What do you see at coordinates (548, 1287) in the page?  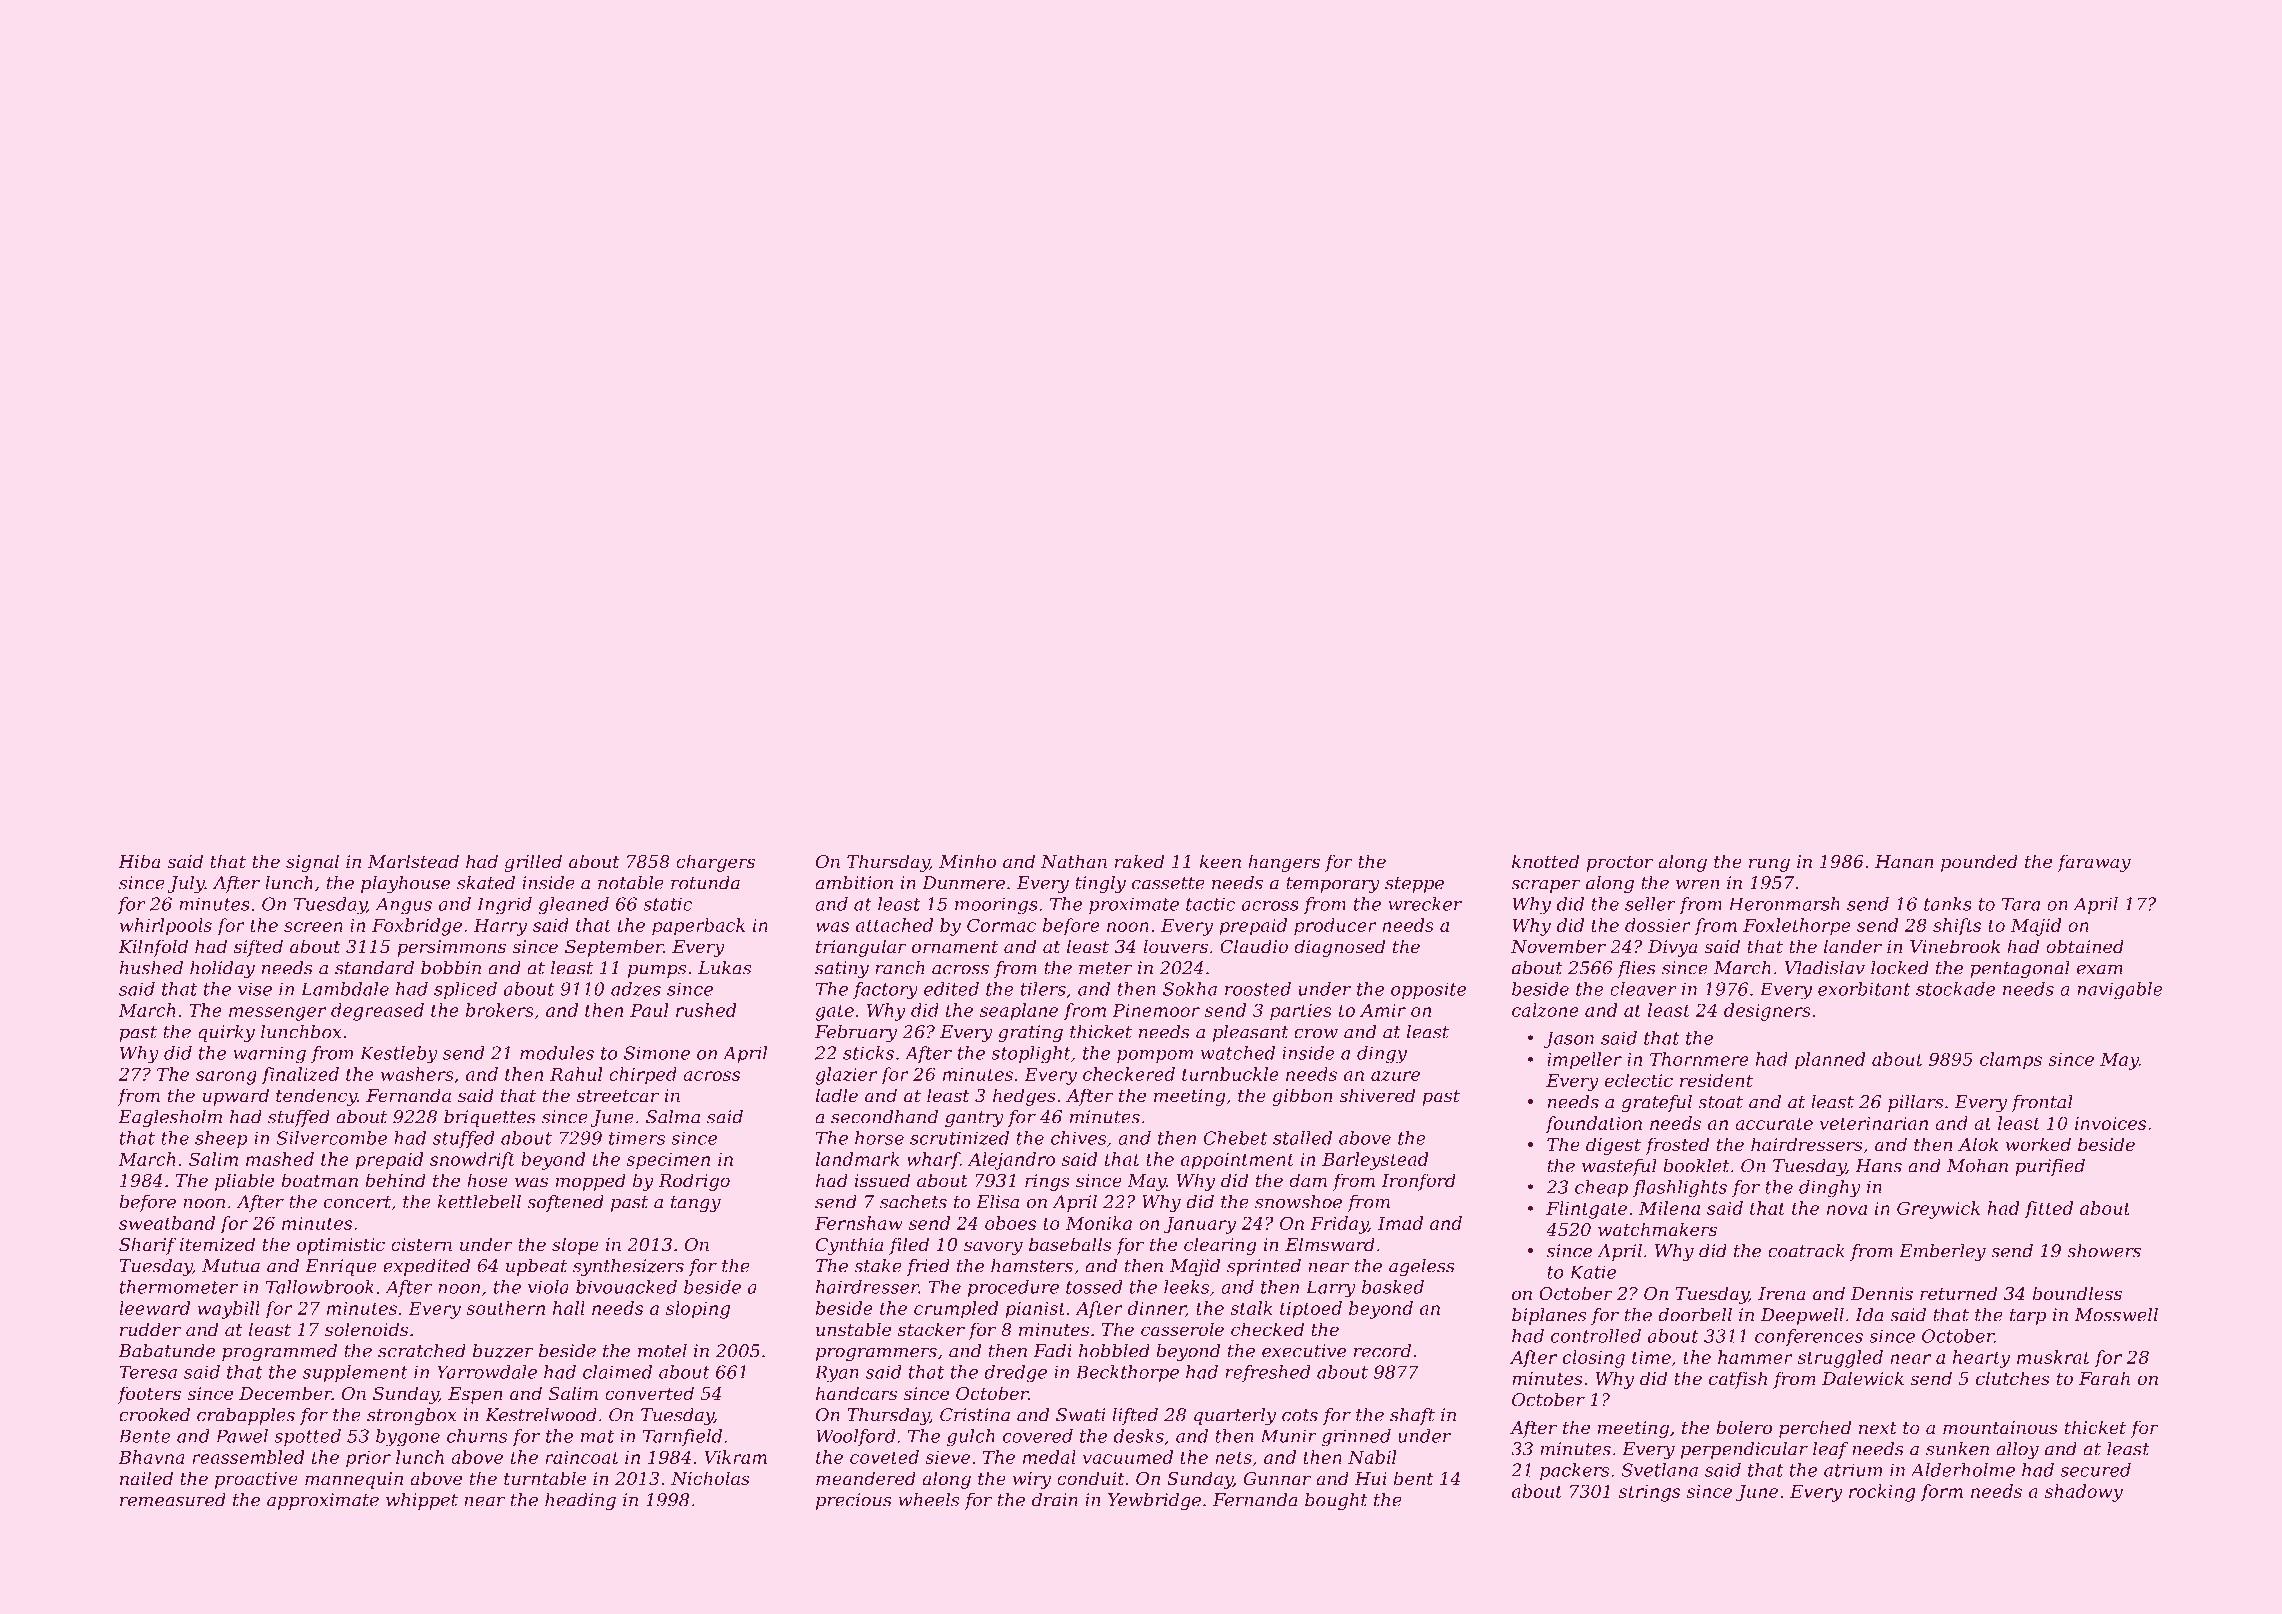 I see `viola` at bounding box center [548, 1287].
